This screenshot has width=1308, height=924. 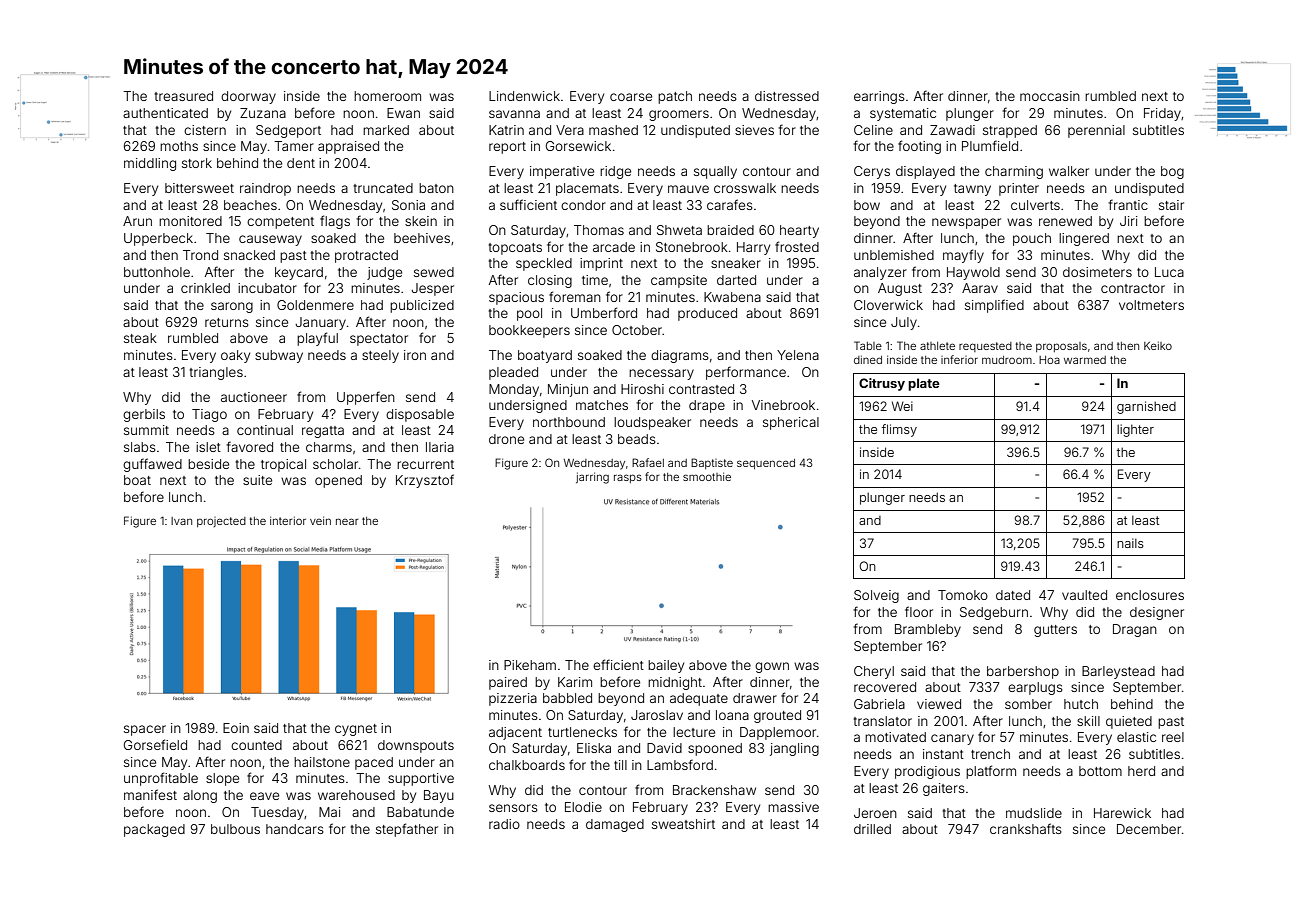 What do you see at coordinates (387, 96) in the screenshot?
I see `homeroom` at bounding box center [387, 96].
